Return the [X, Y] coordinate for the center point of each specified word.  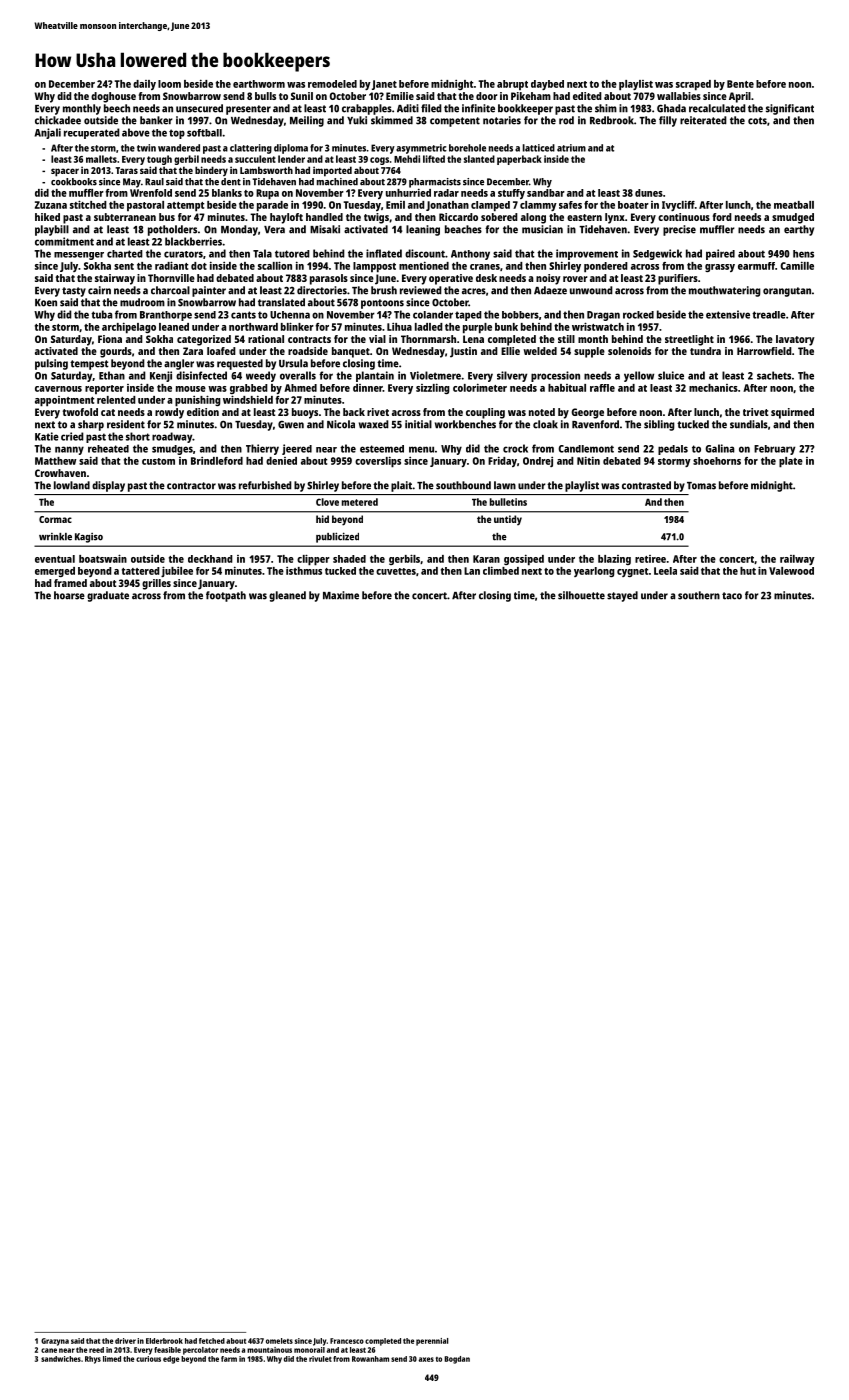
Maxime [341, 595]
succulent [255, 159]
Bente [740, 84]
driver [125, 1341]
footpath [226, 596]
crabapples [367, 109]
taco [732, 596]
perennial [432, 1342]
